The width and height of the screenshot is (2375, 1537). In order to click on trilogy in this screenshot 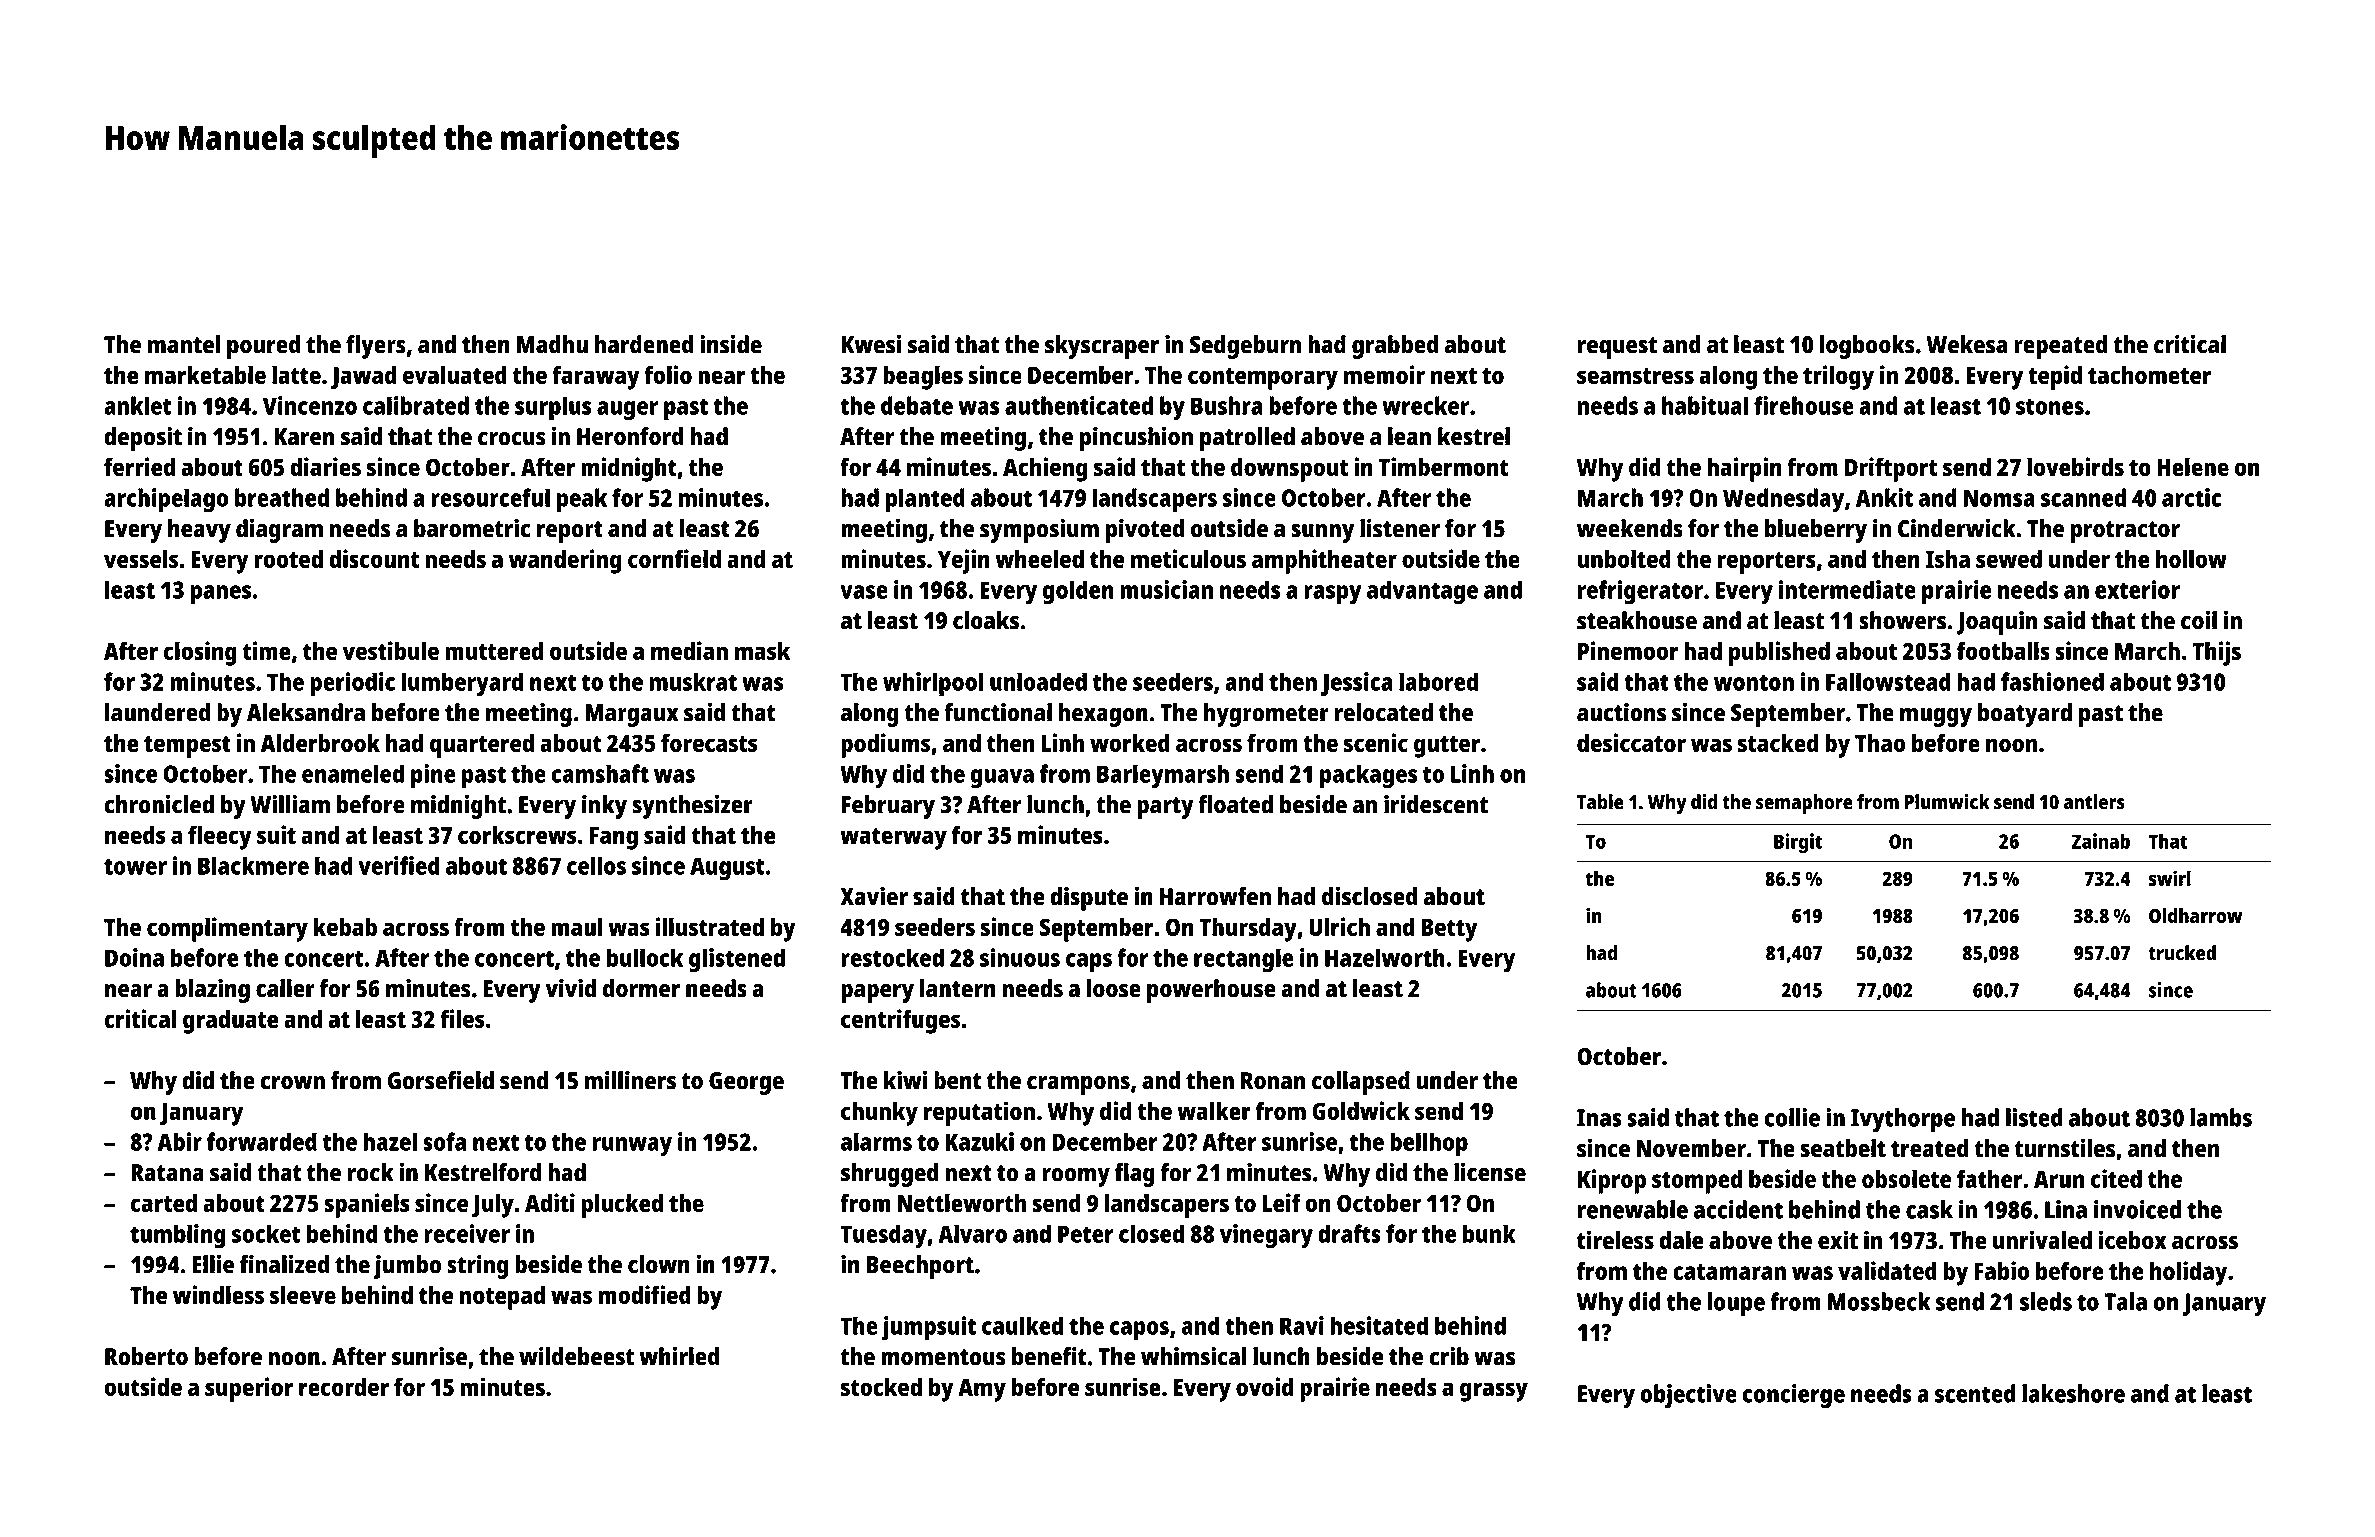, I will do `click(1838, 377)`.
